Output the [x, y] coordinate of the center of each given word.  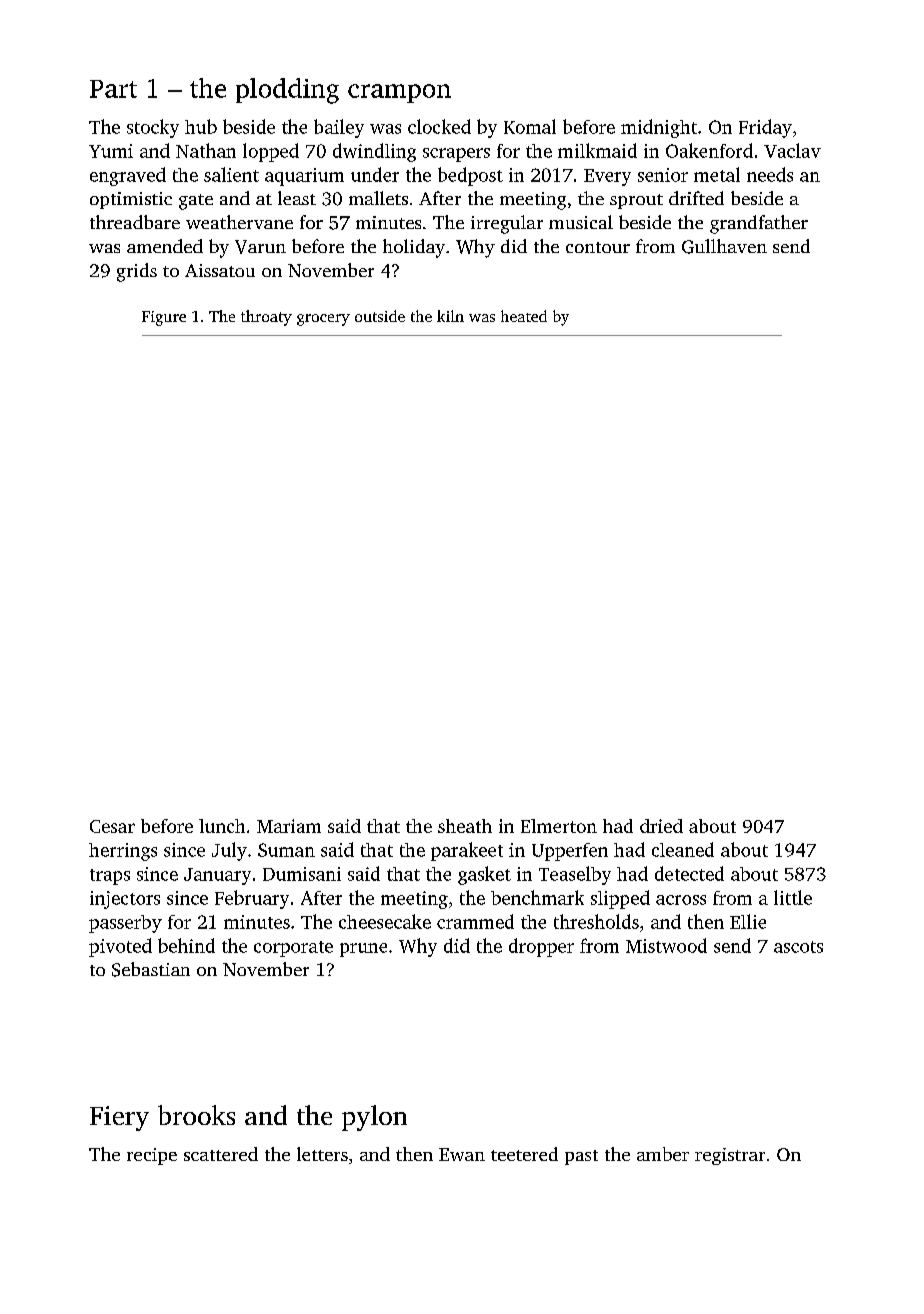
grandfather [759, 224]
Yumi [111, 151]
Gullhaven [724, 246]
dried [661, 826]
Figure [164, 318]
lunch [222, 826]
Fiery [119, 1118]
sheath [465, 826]
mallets [378, 198]
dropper [541, 947]
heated [524, 316]
